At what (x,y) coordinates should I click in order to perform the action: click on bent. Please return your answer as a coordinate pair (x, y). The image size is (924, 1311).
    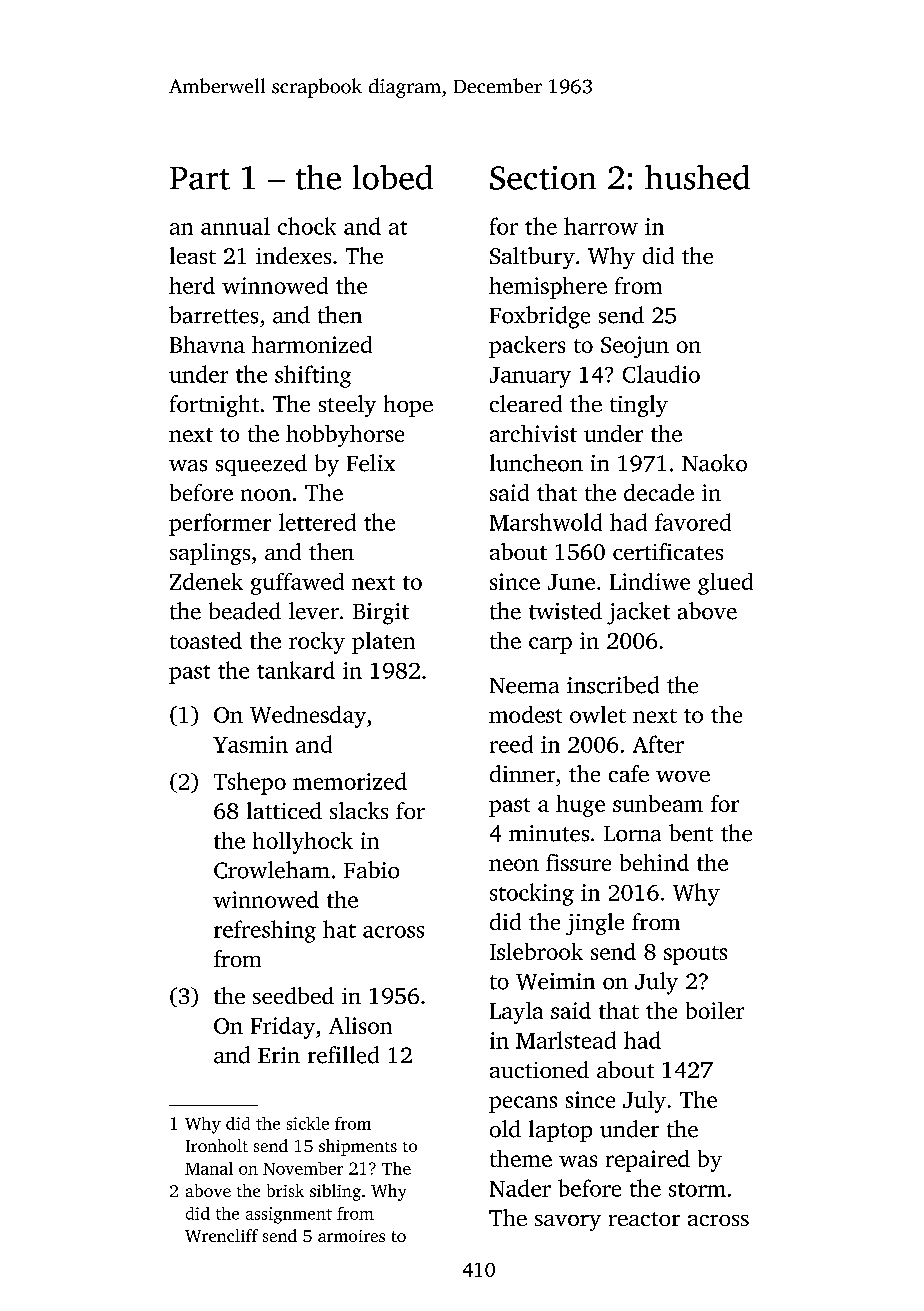
    Looking at the image, I should click on (691, 833).
